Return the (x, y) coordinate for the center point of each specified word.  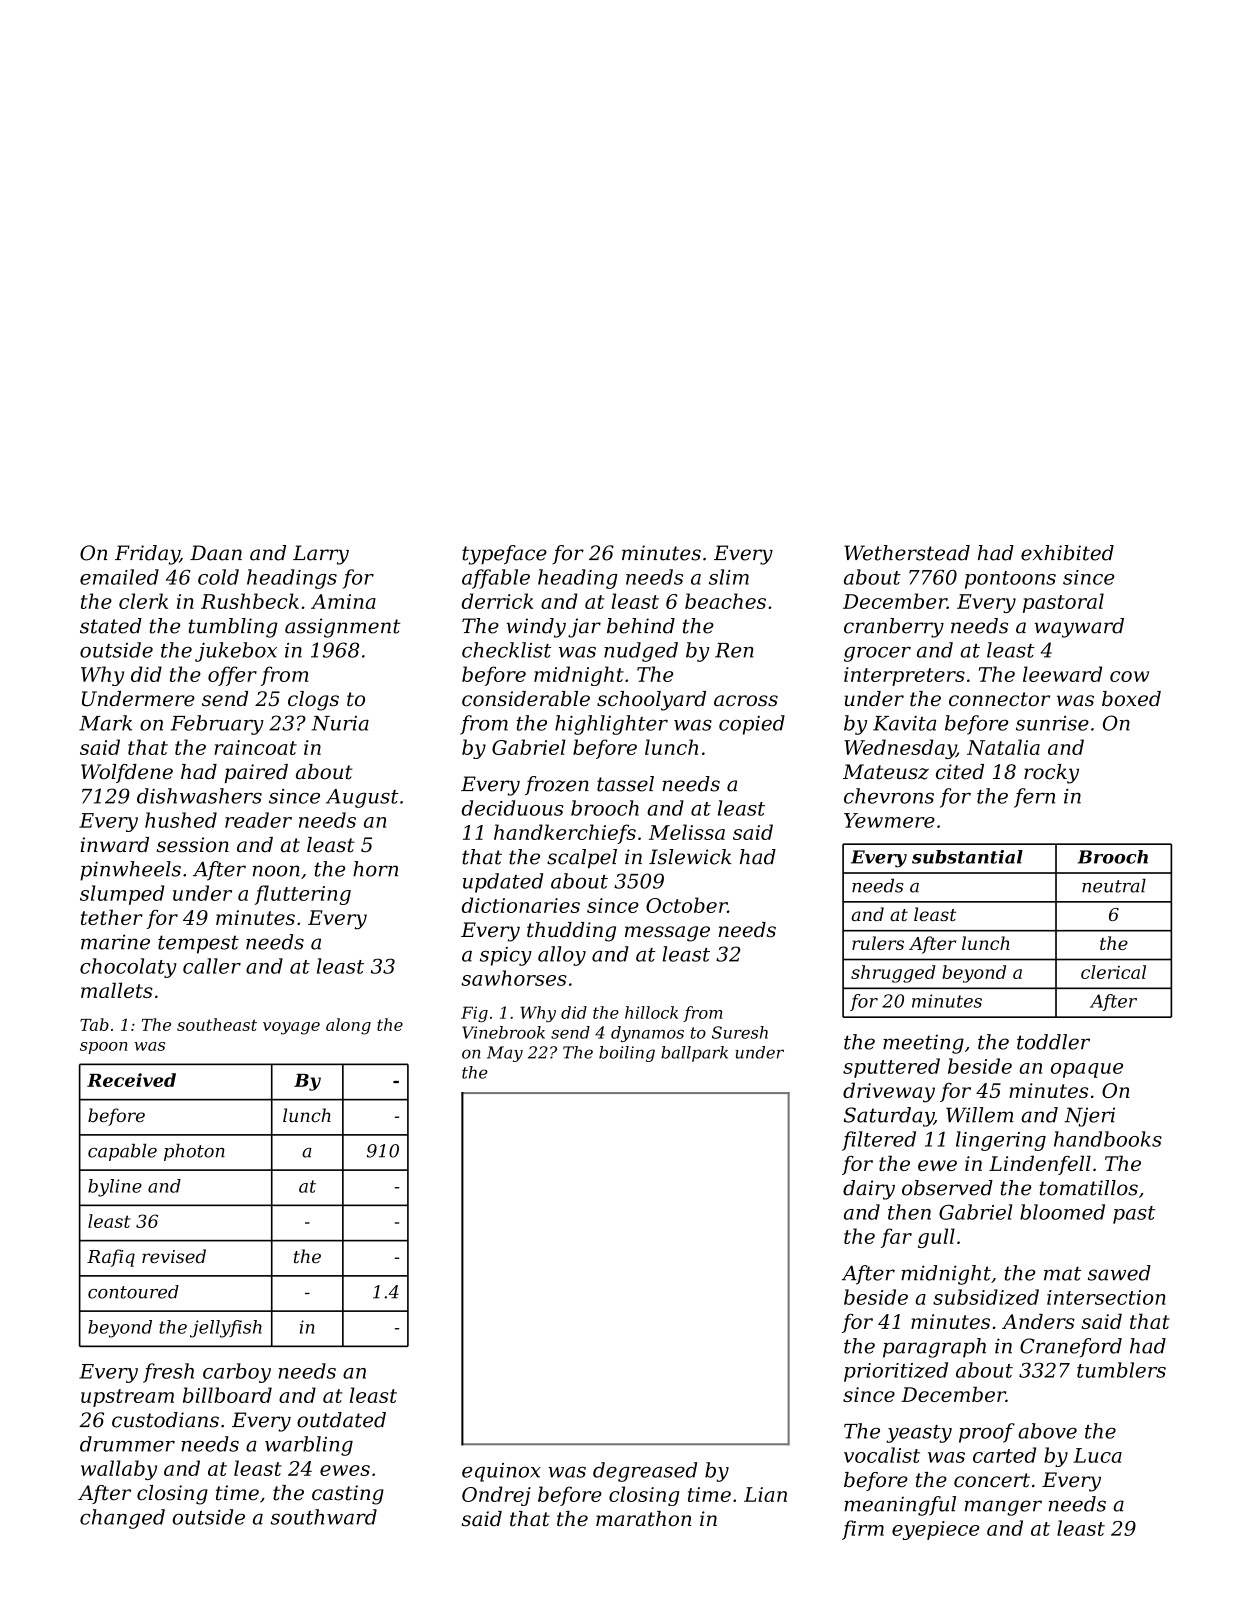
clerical (1113, 972)
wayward (1079, 628)
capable (122, 1152)
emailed (119, 577)
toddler (1053, 1042)
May (505, 1054)
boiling (627, 1054)
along (348, 1026)
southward (323, 1517)
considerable (526, 699)
